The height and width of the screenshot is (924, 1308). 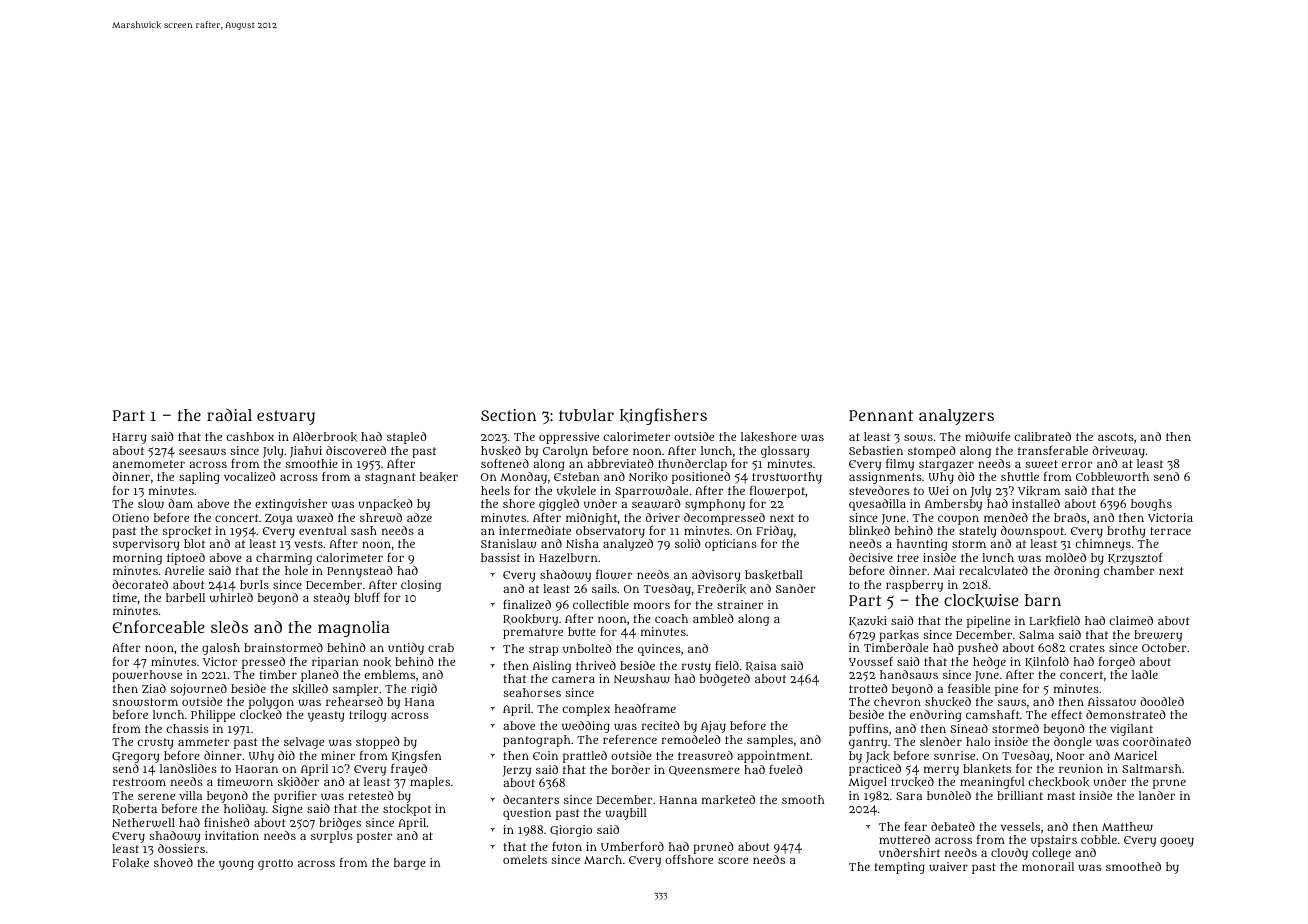 What do you see at coordinates (360, 572) in the screenshot?
I see `Pennystead` at bounding box center [360, 572].
